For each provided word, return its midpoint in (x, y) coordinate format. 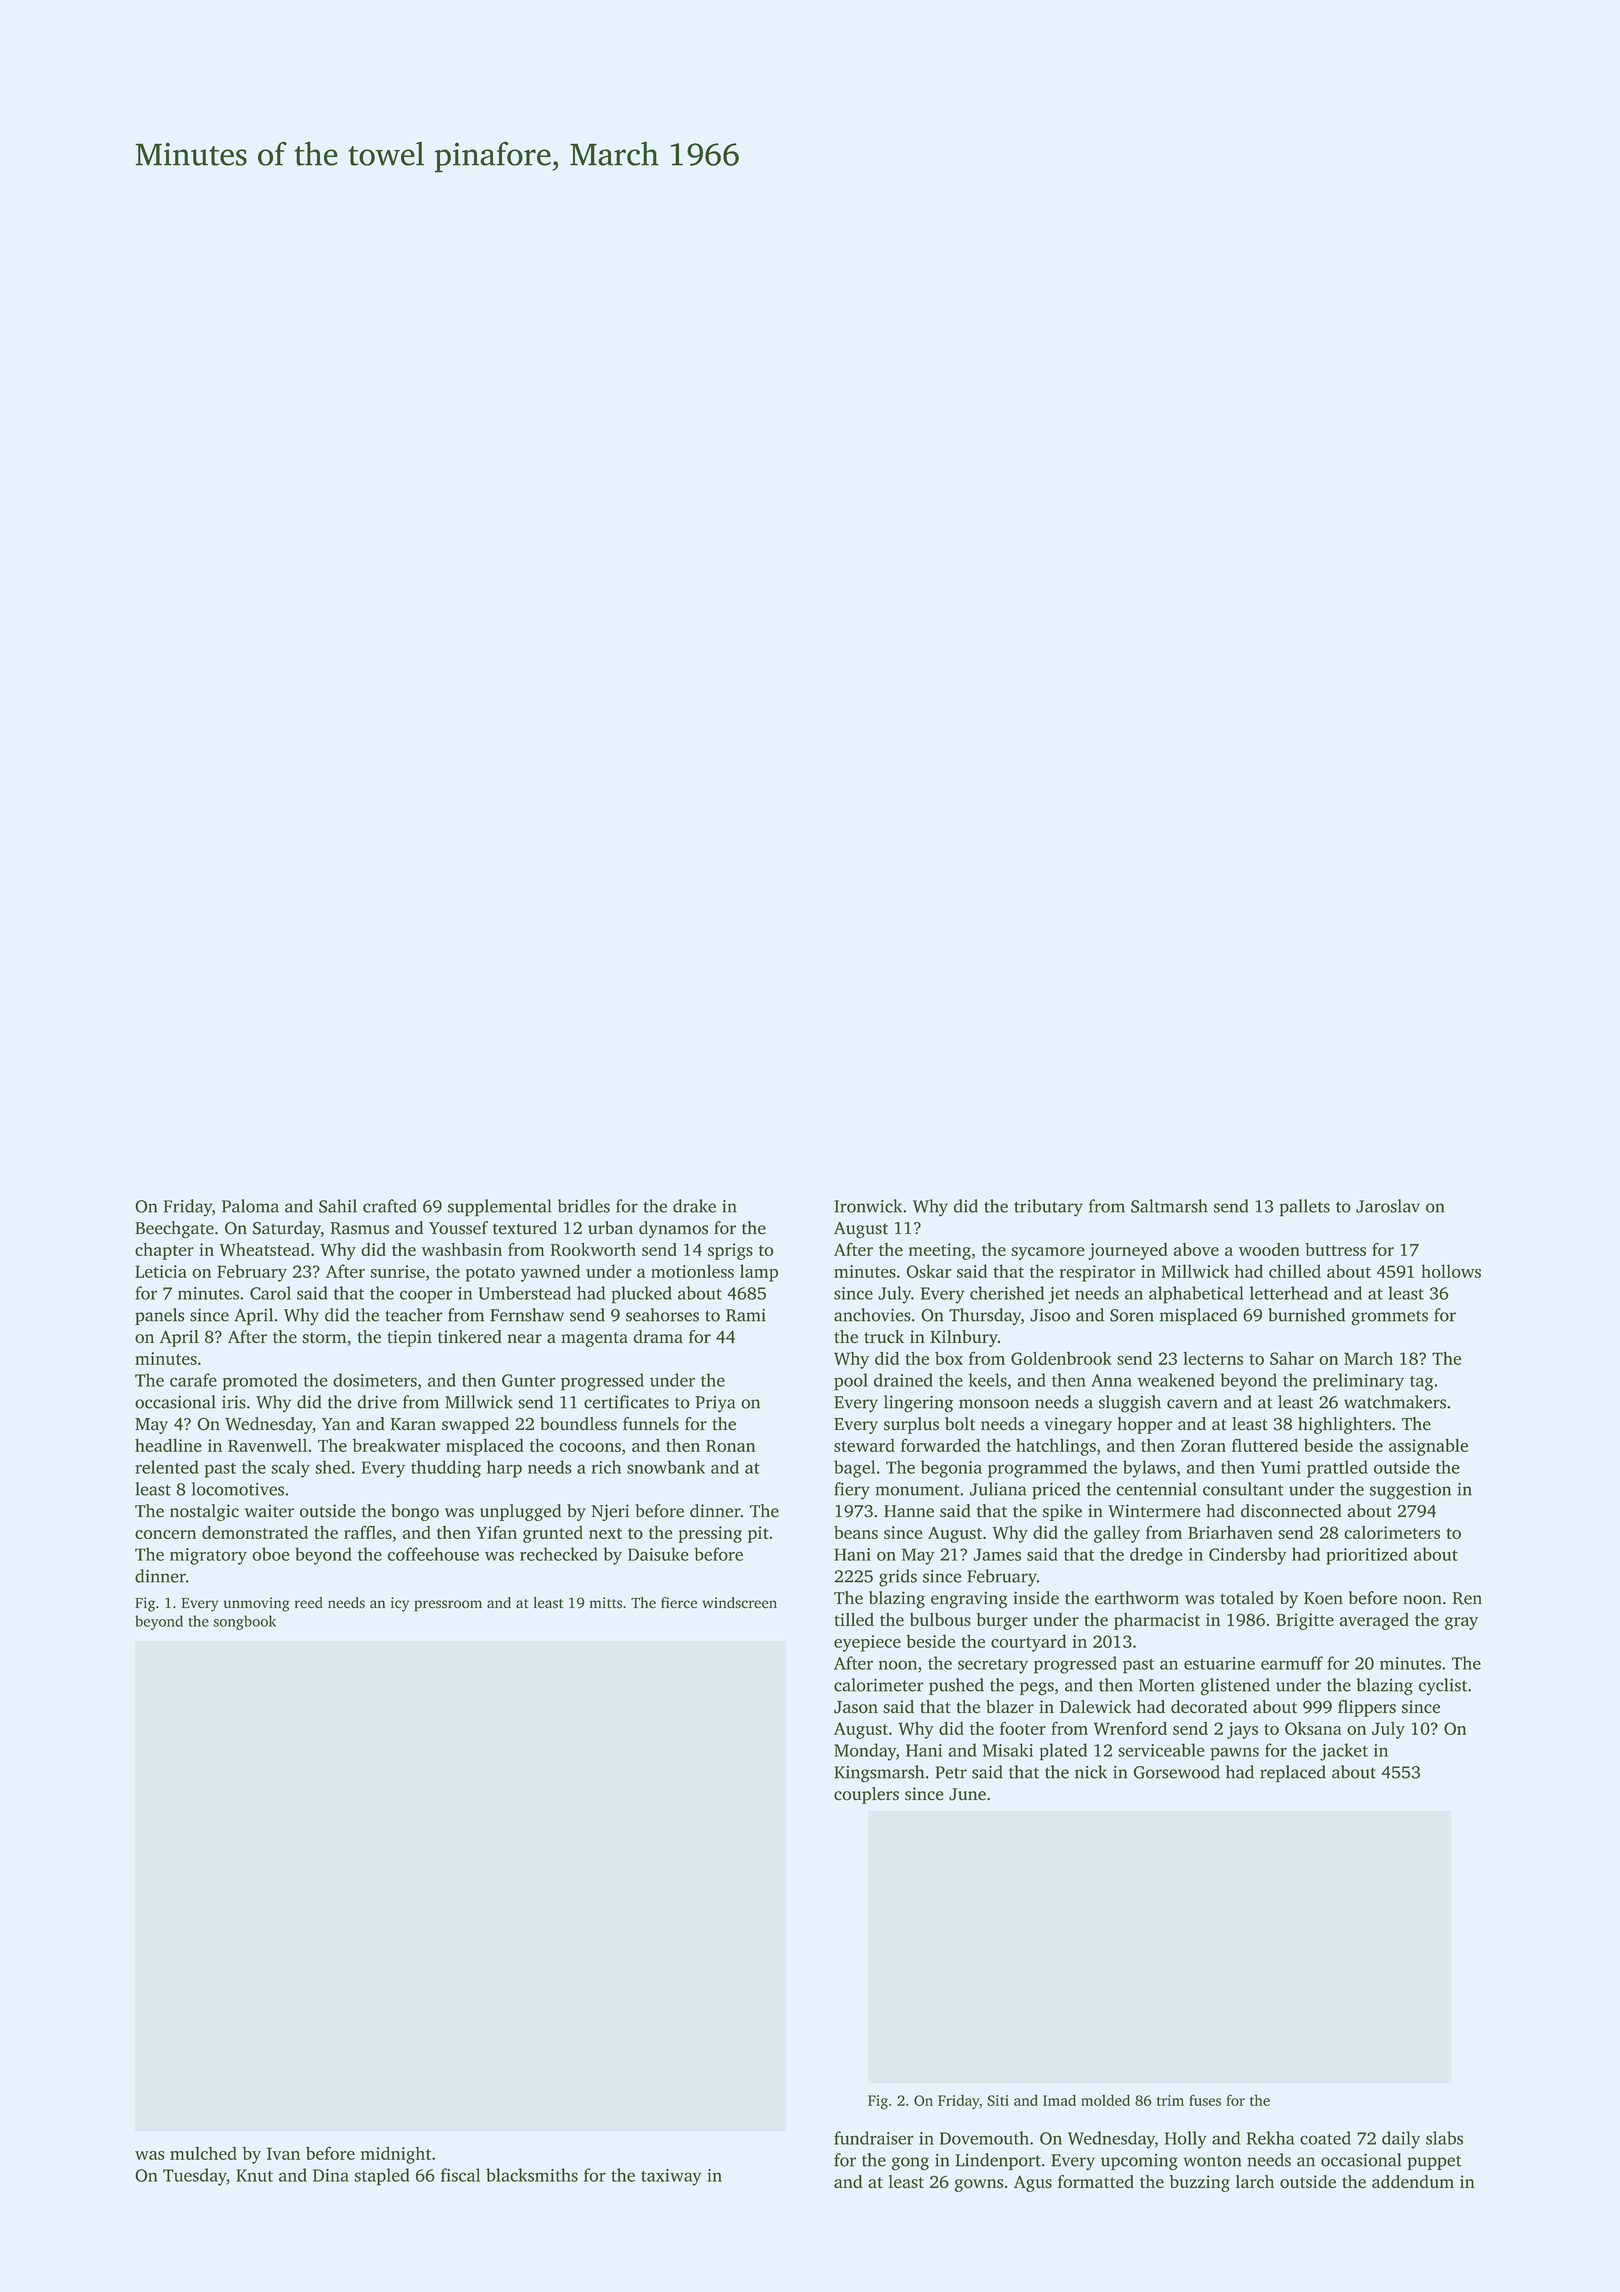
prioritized (1367, 1556)
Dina (331, 2175)
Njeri (610, 1512)
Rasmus (359, 1228)
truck (884, 1337)
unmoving (256, 1604)
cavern (1192, 1404)
